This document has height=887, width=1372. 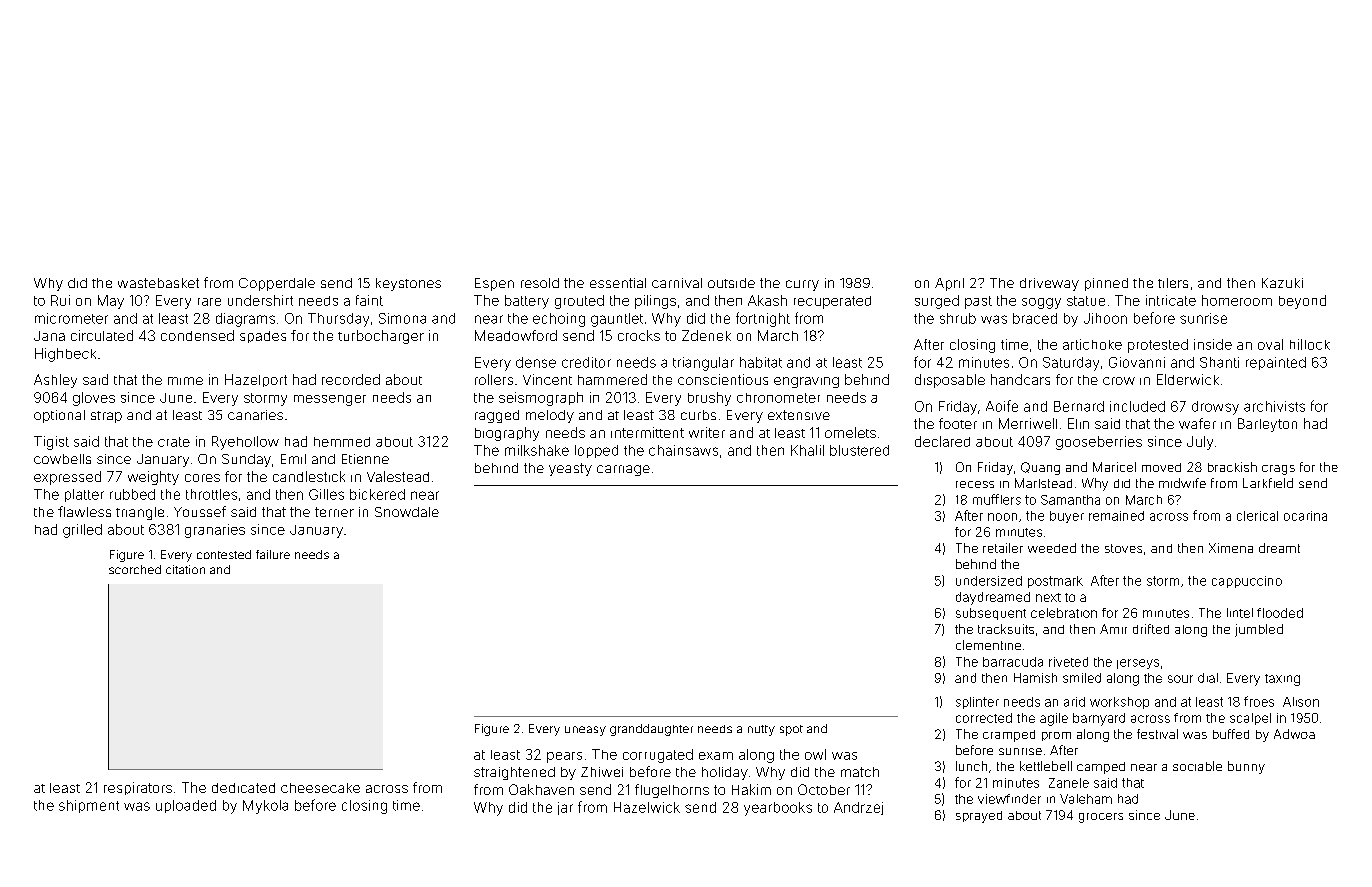 I want to click on grocers, so click(x=1101, y=818).
